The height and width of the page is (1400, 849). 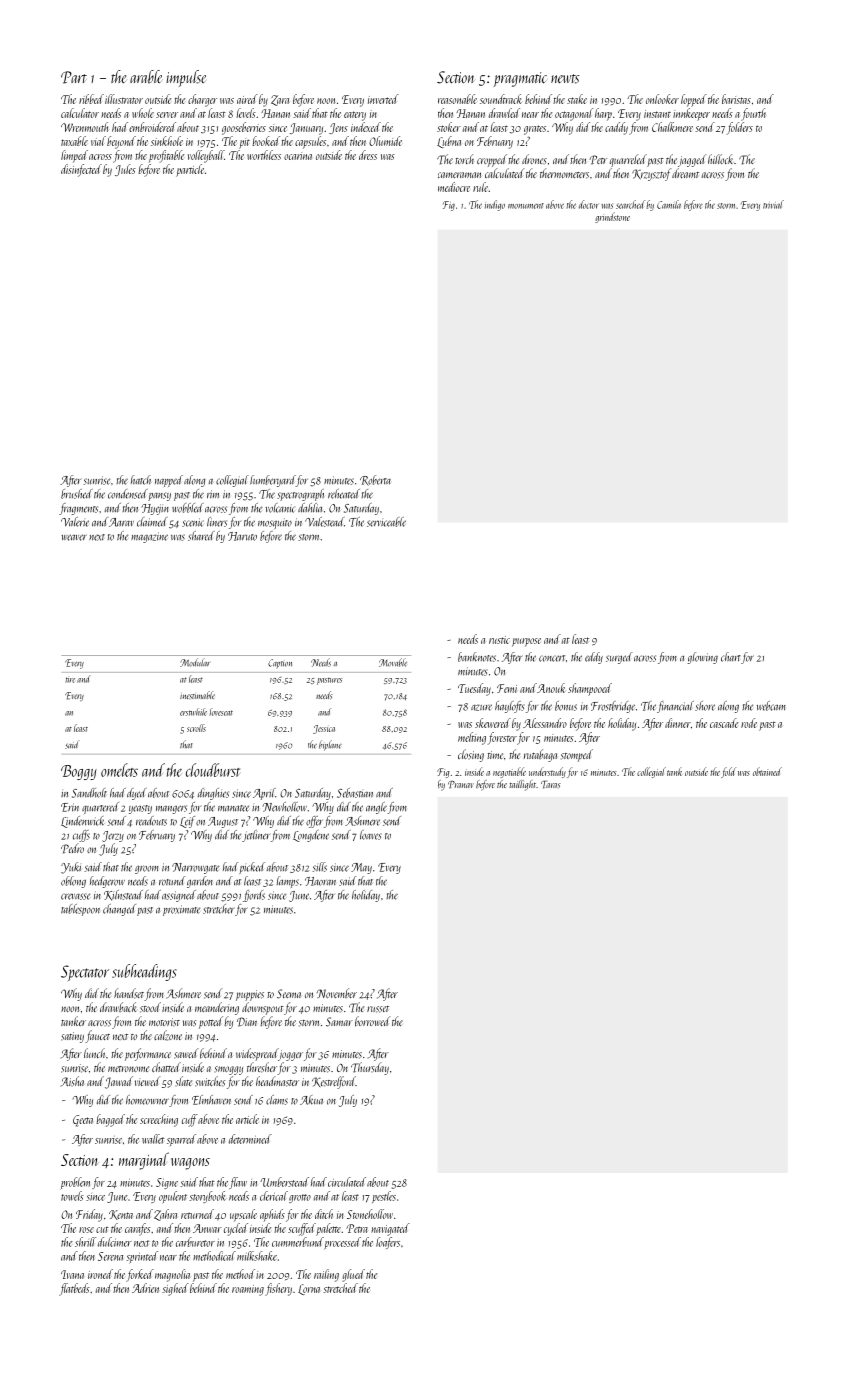 I want to click on monument, so click(x=526, y=206).
